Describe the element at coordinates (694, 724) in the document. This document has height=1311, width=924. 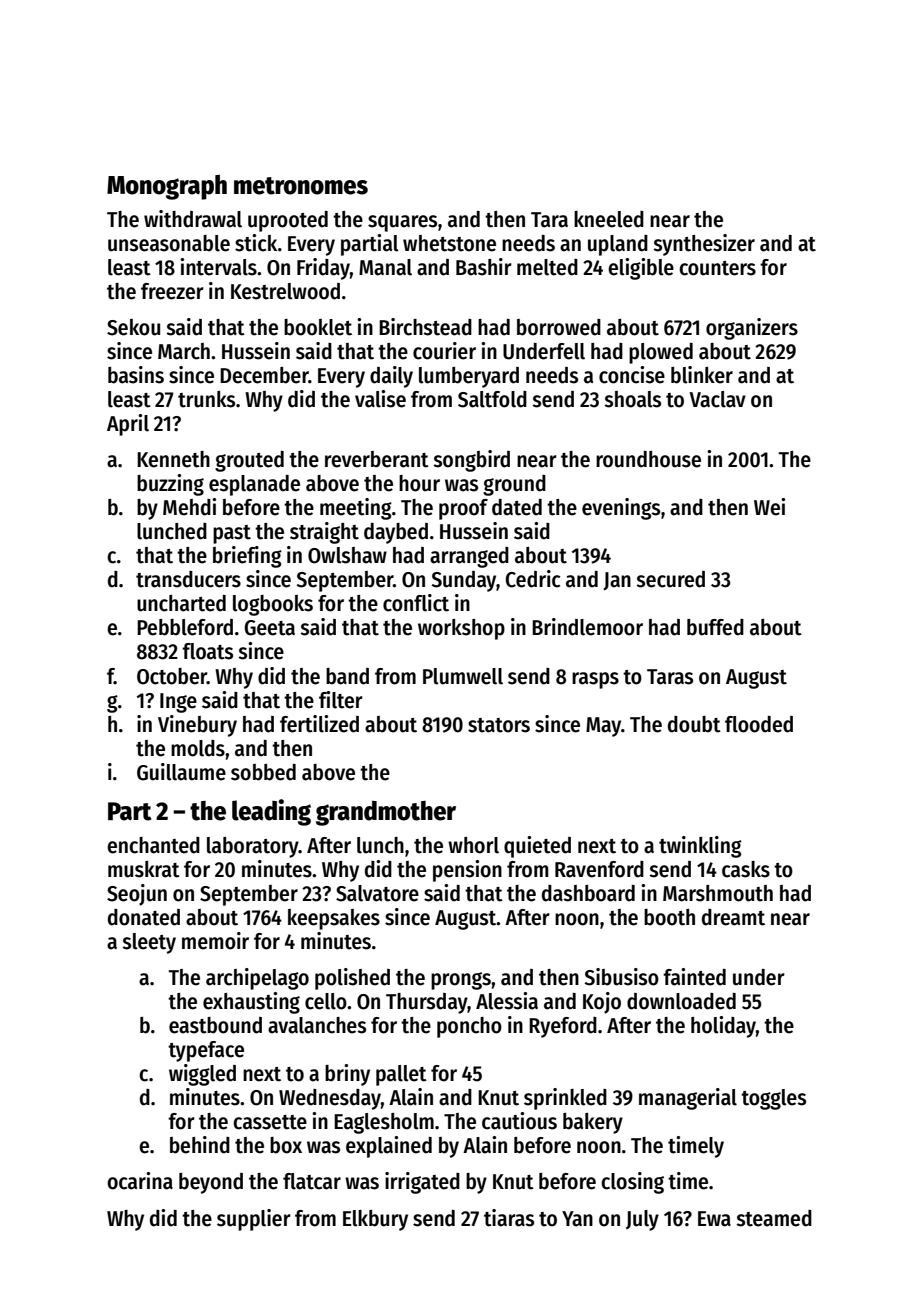
I see `doubt` at that location.
